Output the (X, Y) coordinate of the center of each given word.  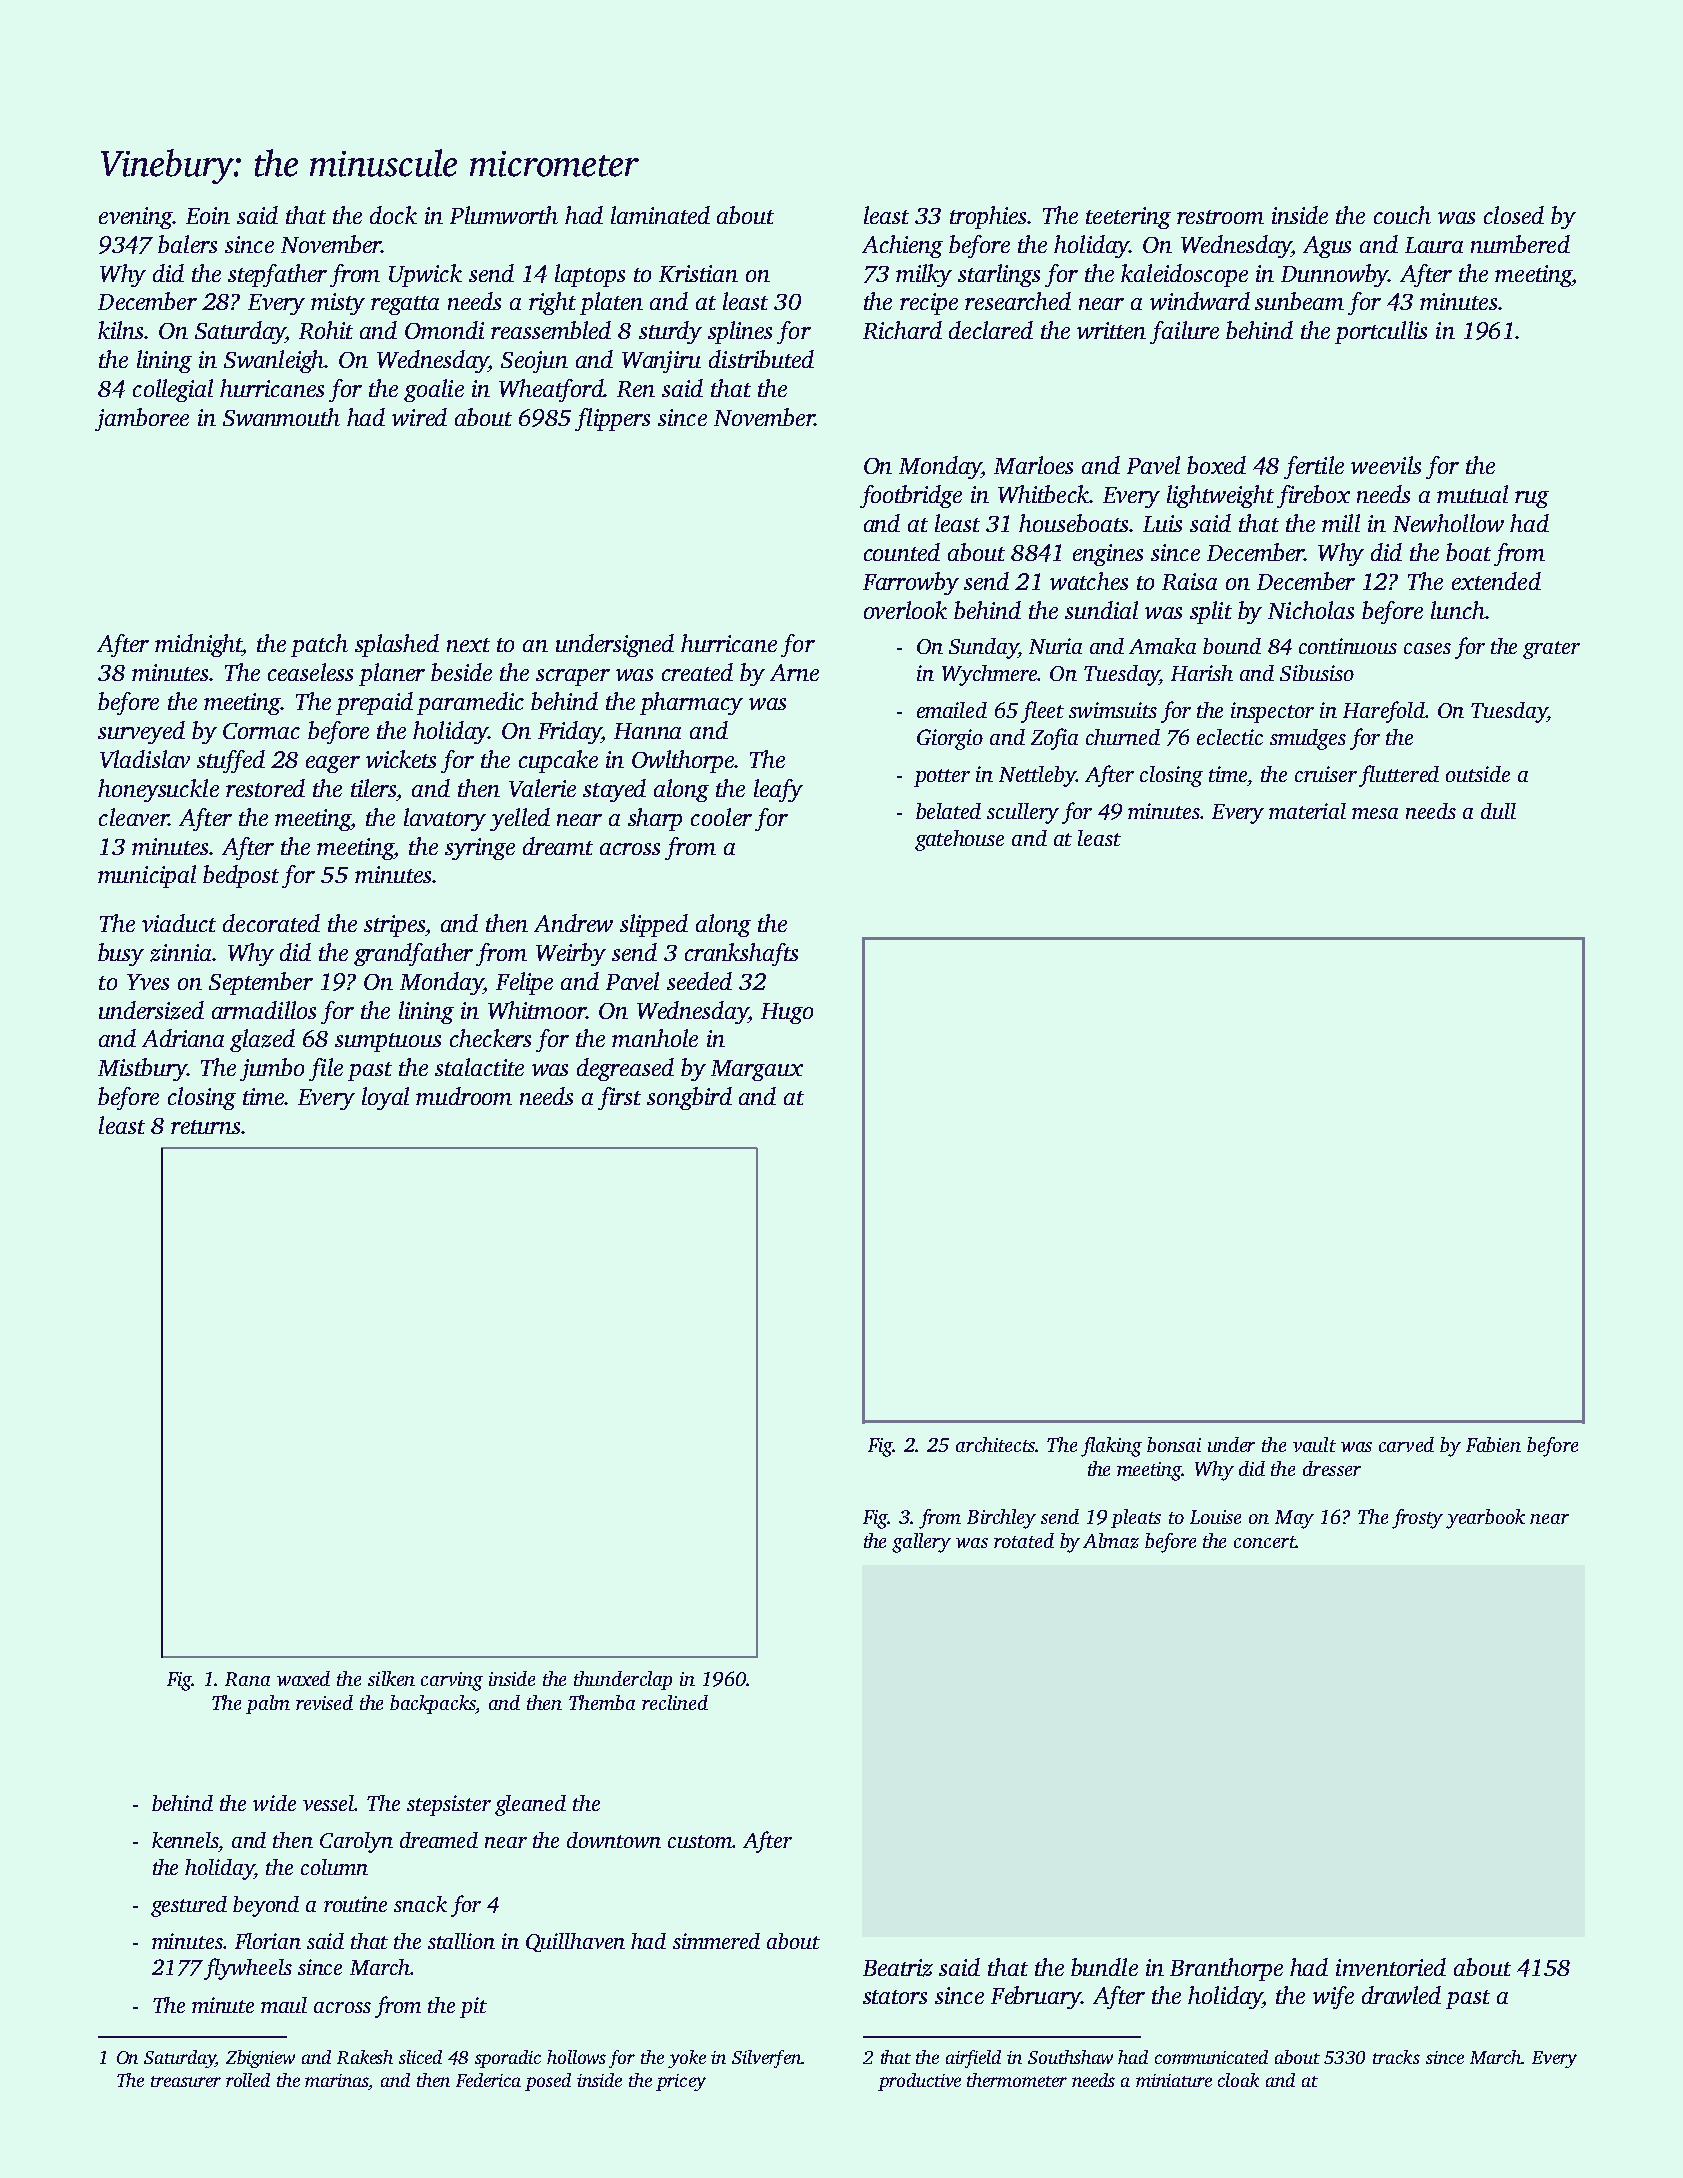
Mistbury (142, 1069)
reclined (675, 1702)
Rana (247, 1679)
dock (393, 215)
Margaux (757, 1070)
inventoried (1391, 1967)
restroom (1220, 217)
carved (1406, 1444)
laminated (660, 215)
